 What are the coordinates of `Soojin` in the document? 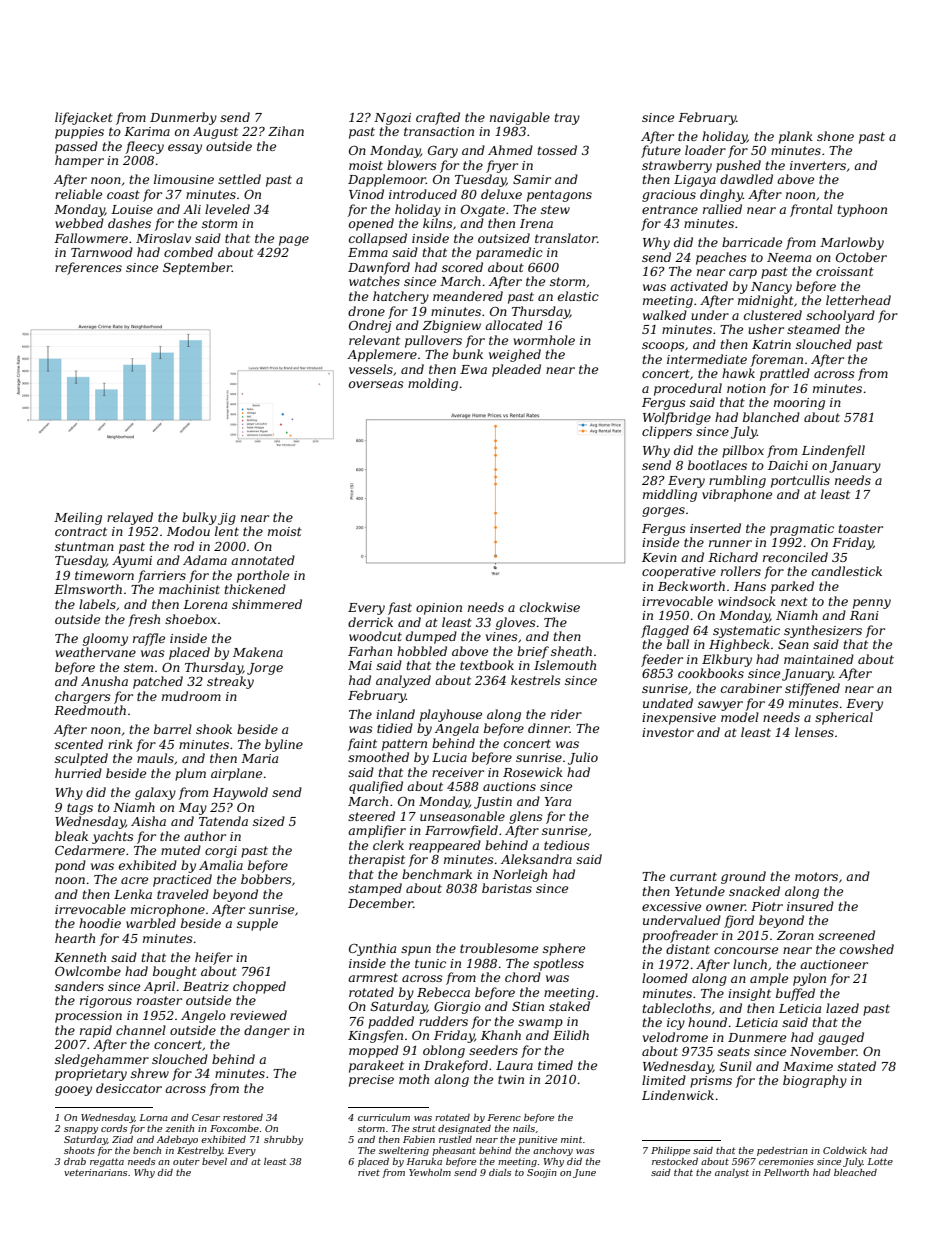 It's located at (542, 1173).
